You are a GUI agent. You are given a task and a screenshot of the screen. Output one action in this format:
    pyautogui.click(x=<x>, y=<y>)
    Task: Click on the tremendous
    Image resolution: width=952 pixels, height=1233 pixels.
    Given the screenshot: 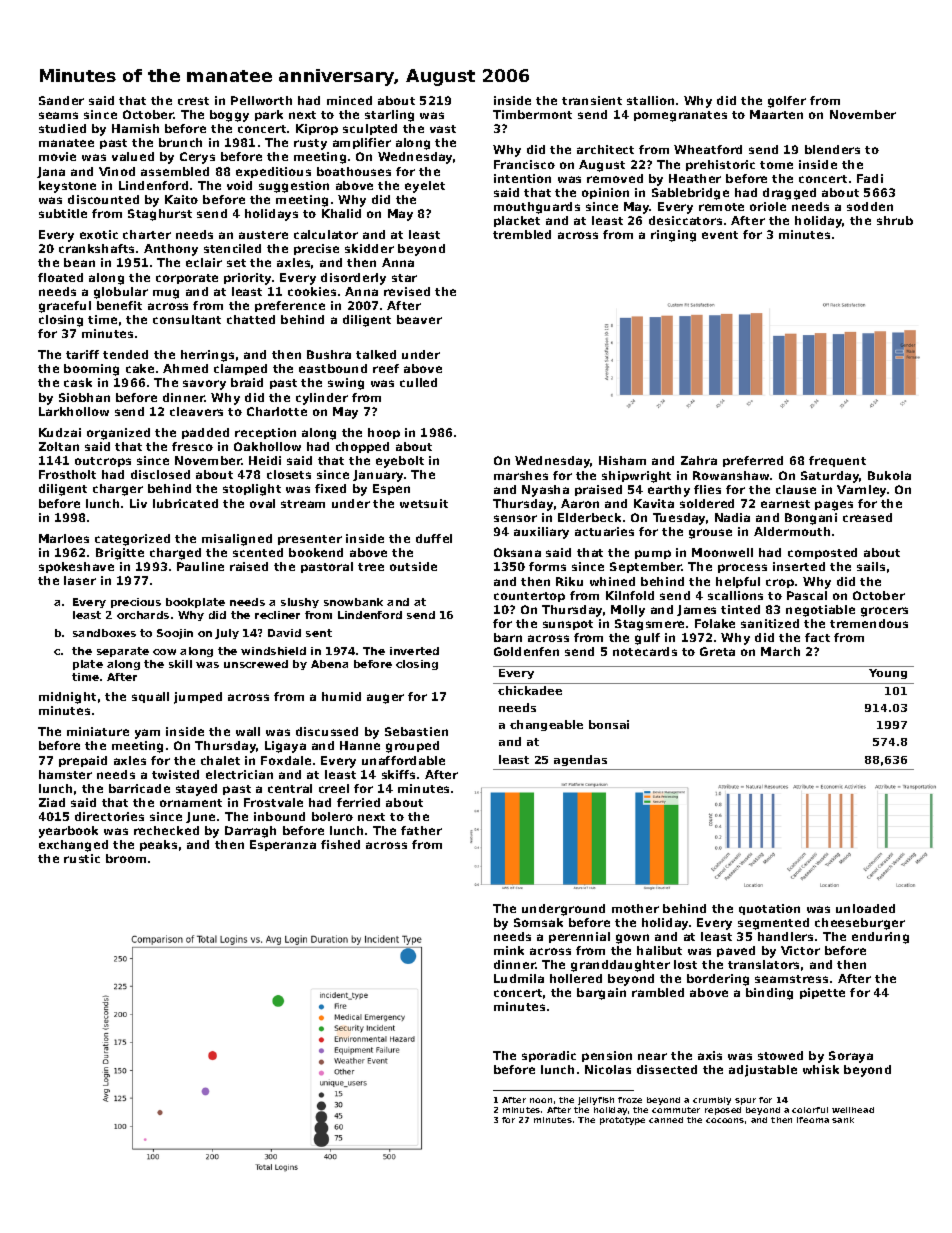 What is the action you would take?
    pyautogui.click(x=869, y=623)
